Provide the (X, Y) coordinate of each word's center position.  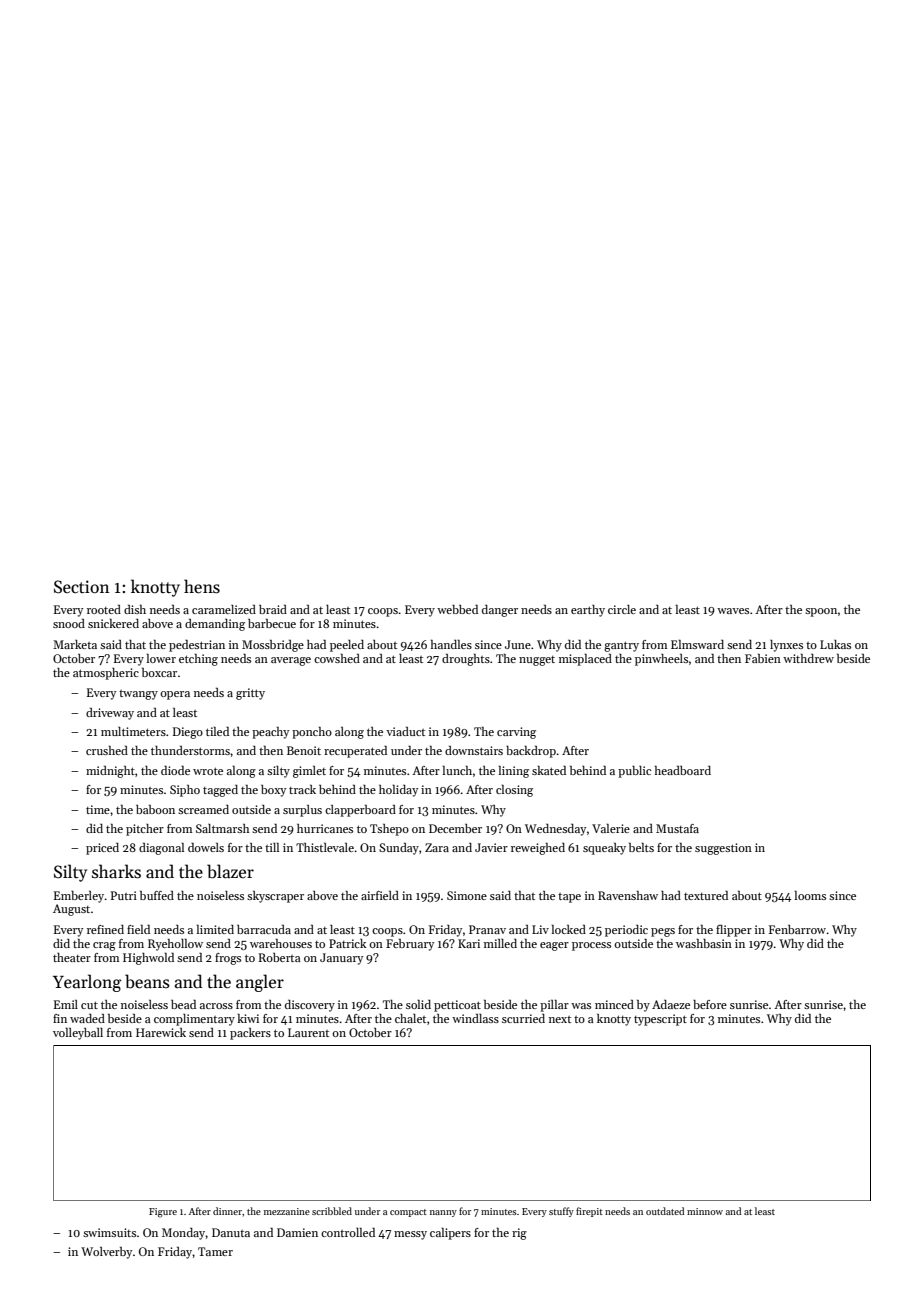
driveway (110, 714)
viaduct (405, 731)
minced (614, 1004)
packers (250, 1034)
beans (147, 981)
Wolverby (106, 1253)
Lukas (835, 644)
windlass (475, 1018)
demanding (215, 625)
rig (519, 1234)
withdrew (808, 658)
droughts (466, 660)
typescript (660, 1020)
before (710, 1004)
